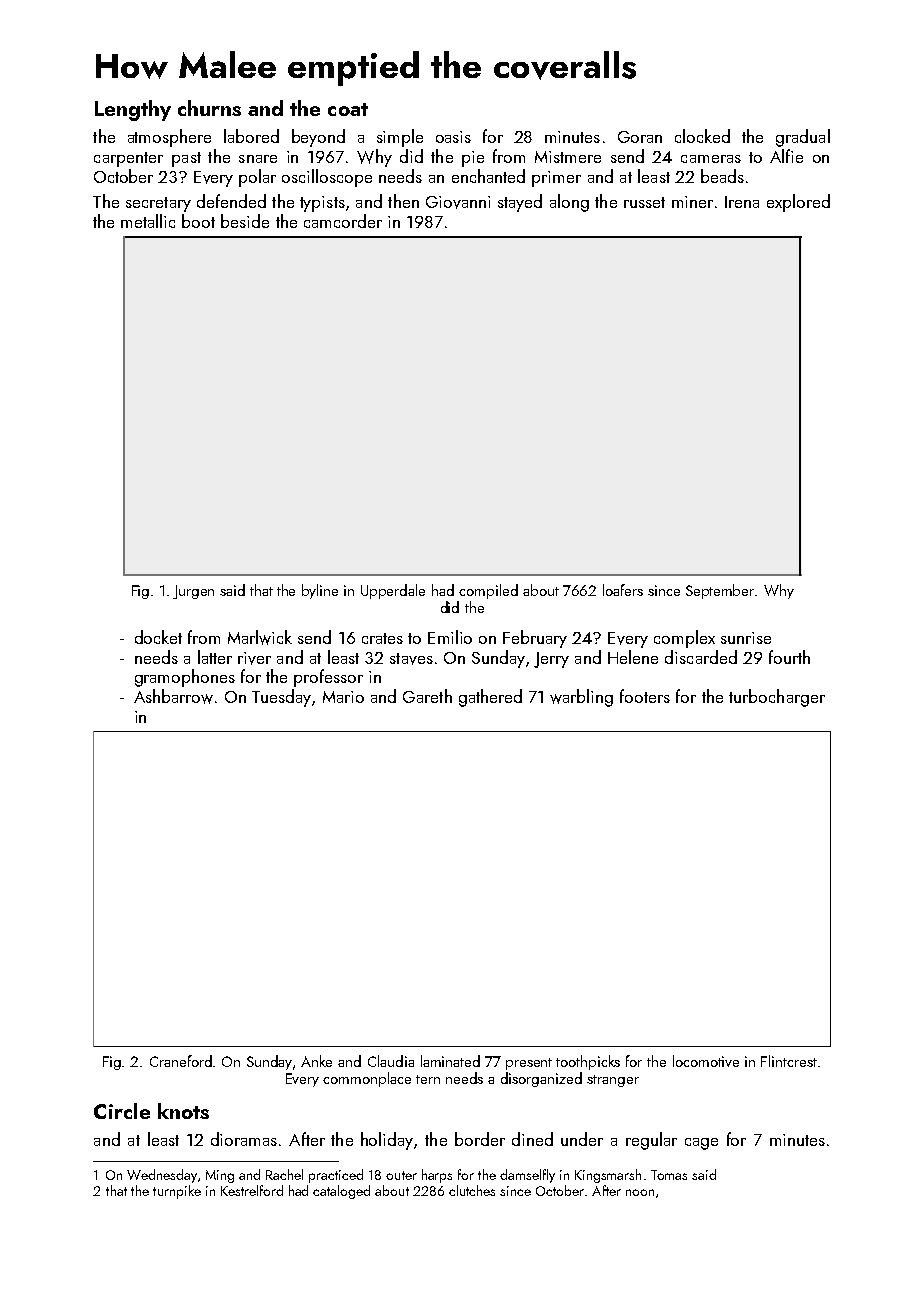 This image has height=1308, width=924. I want to click on dioramas, so click(244, 1139).
